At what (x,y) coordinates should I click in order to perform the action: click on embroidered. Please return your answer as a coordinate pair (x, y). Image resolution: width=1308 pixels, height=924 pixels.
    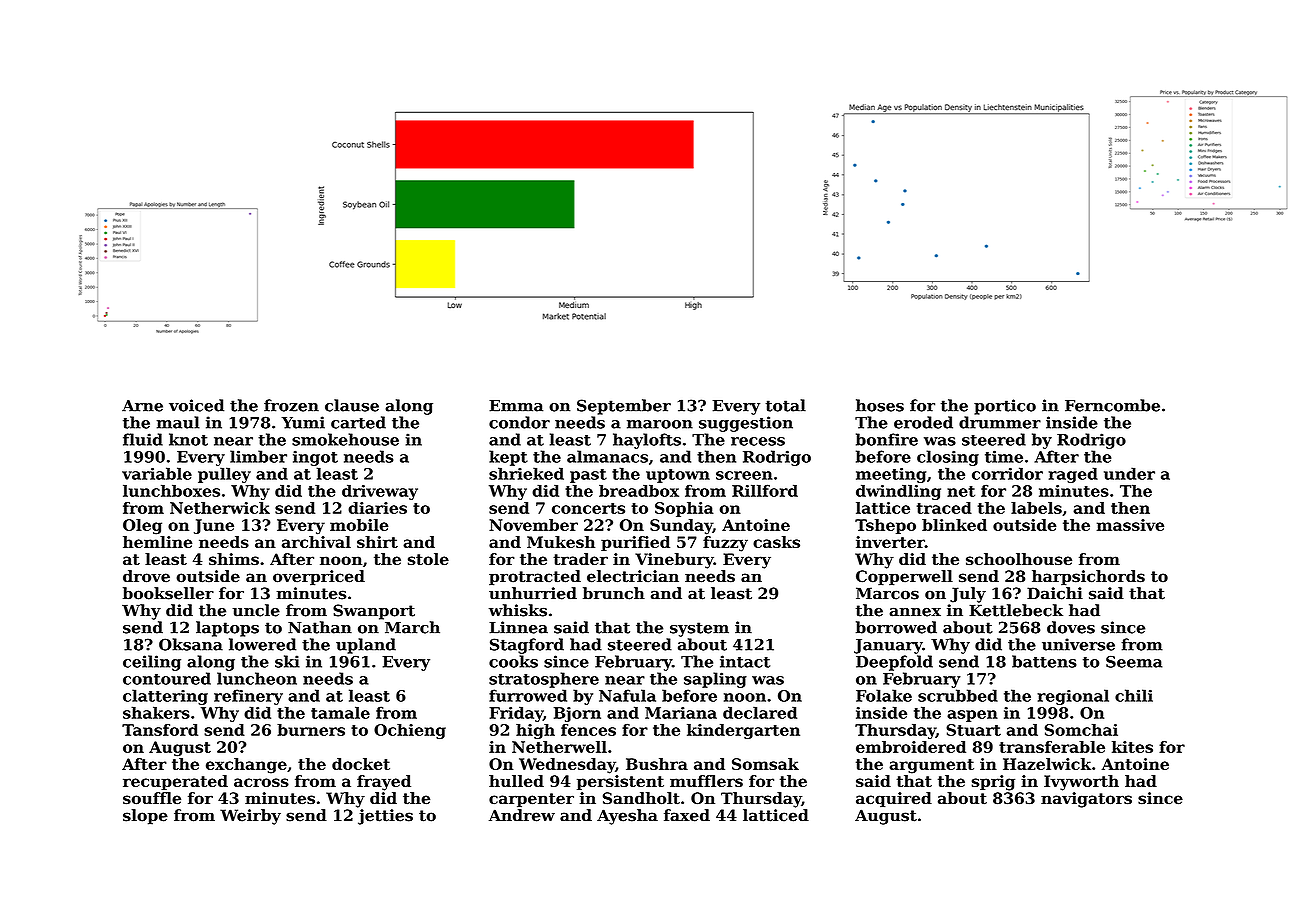
    Looking at the image, I should click on (911, 747).
